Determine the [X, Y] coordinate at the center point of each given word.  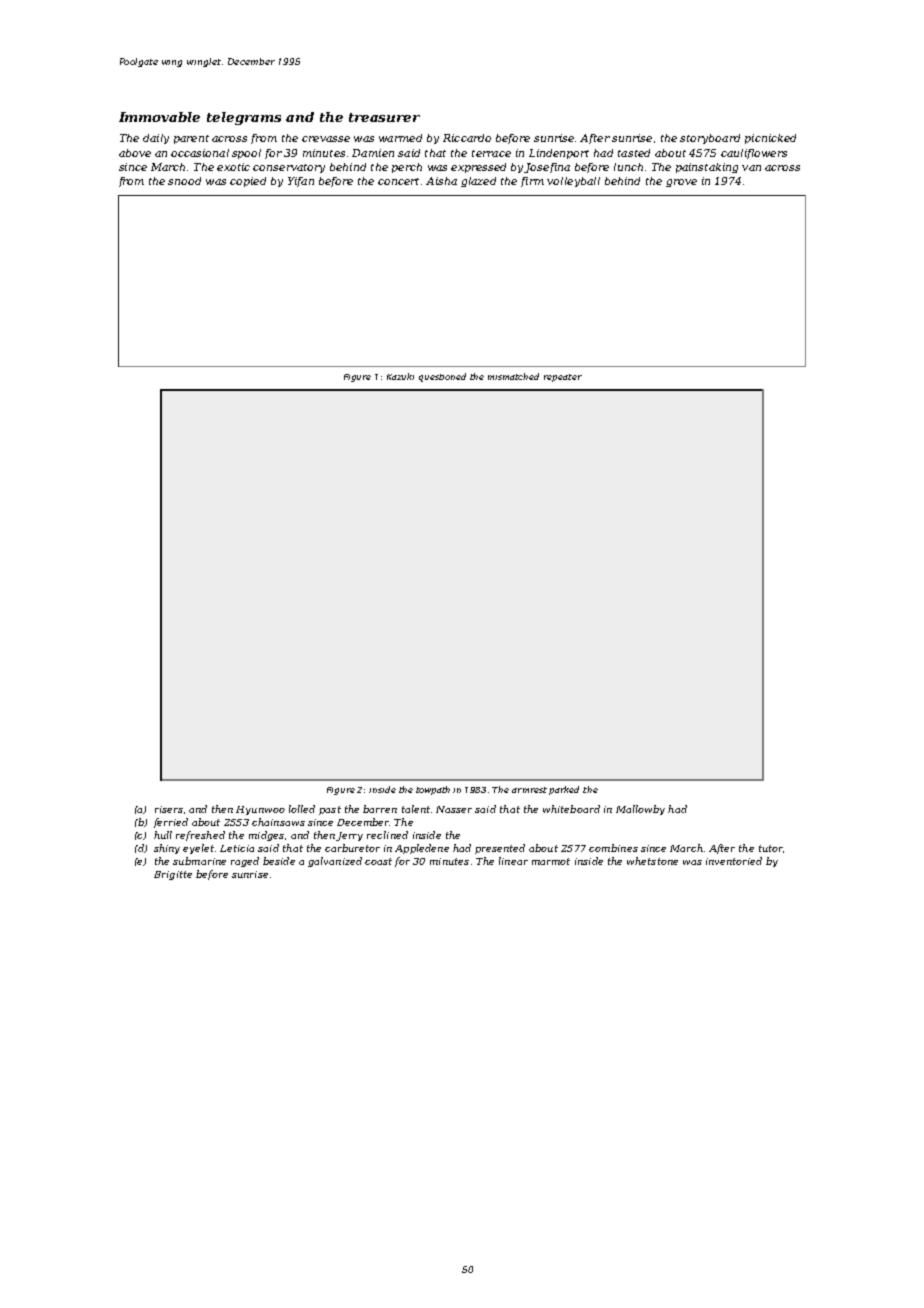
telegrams [244, 118]
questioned [442, 377]
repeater [563, 378]
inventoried [734, 861]
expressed [478, 168]
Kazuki [400, 376]
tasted [634, 153]
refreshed [200, 836]
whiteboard [571, 809]
